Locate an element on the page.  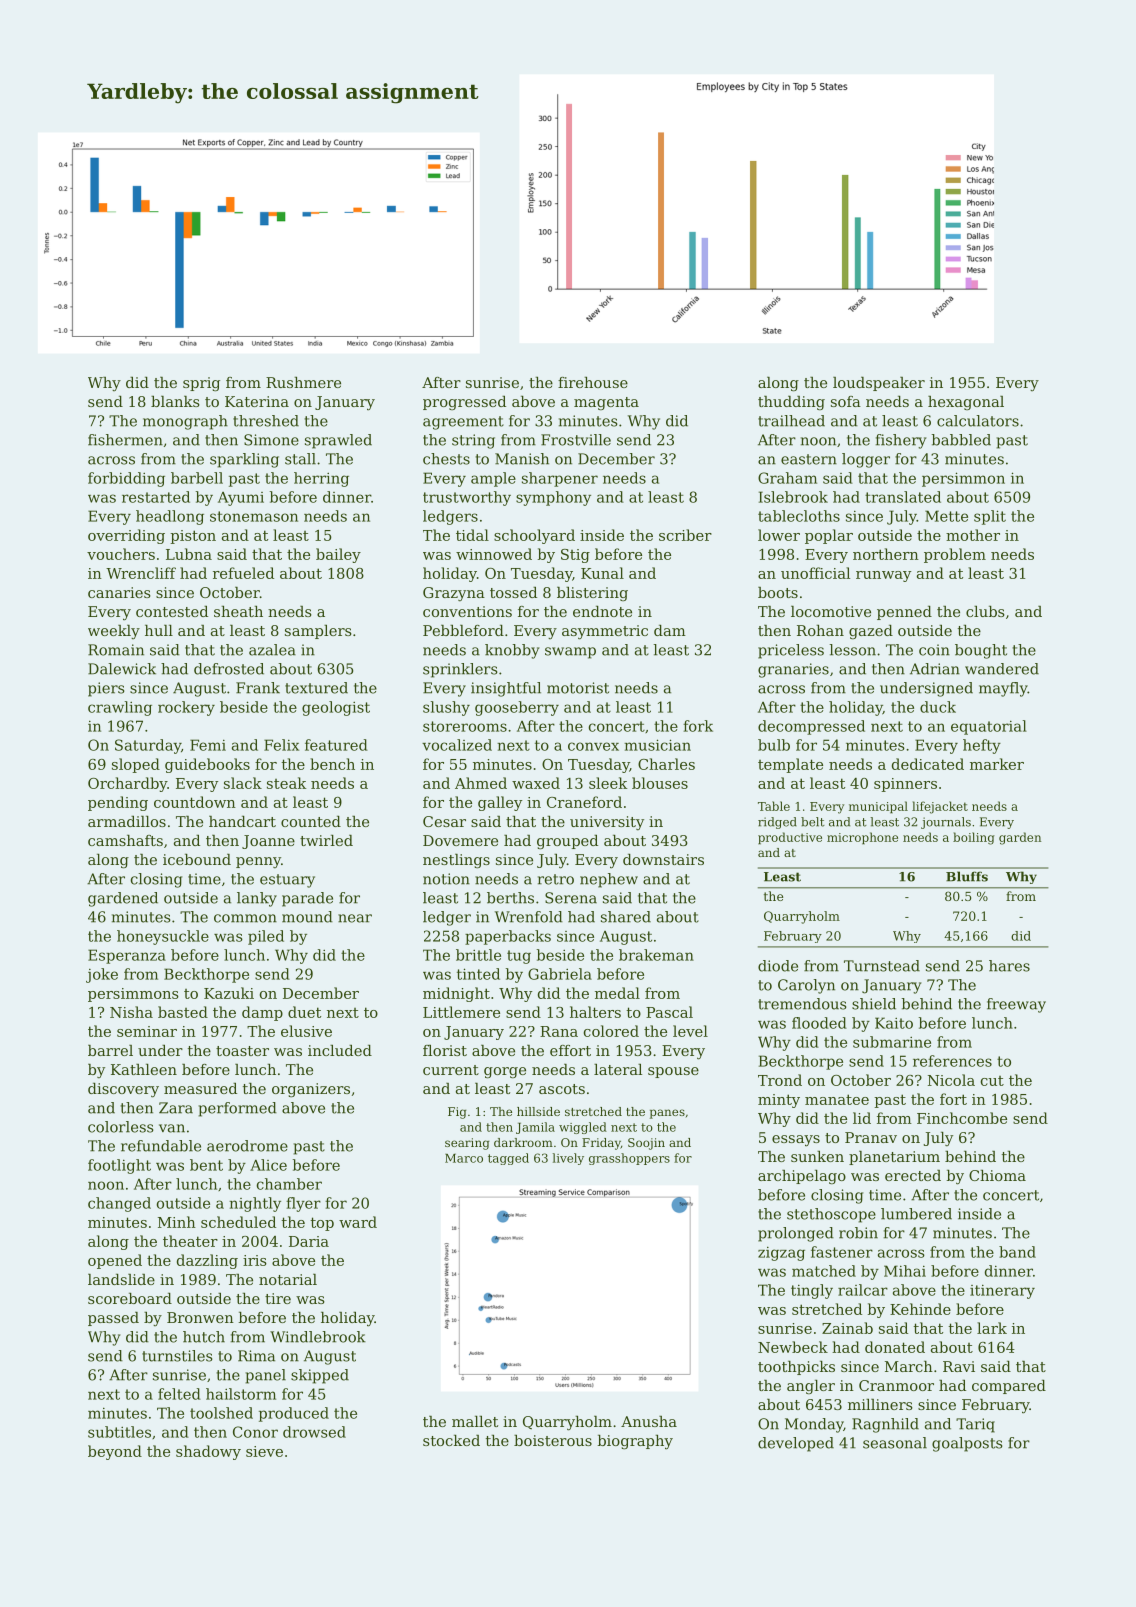
notarial is located at coordinates (288, 1279).
